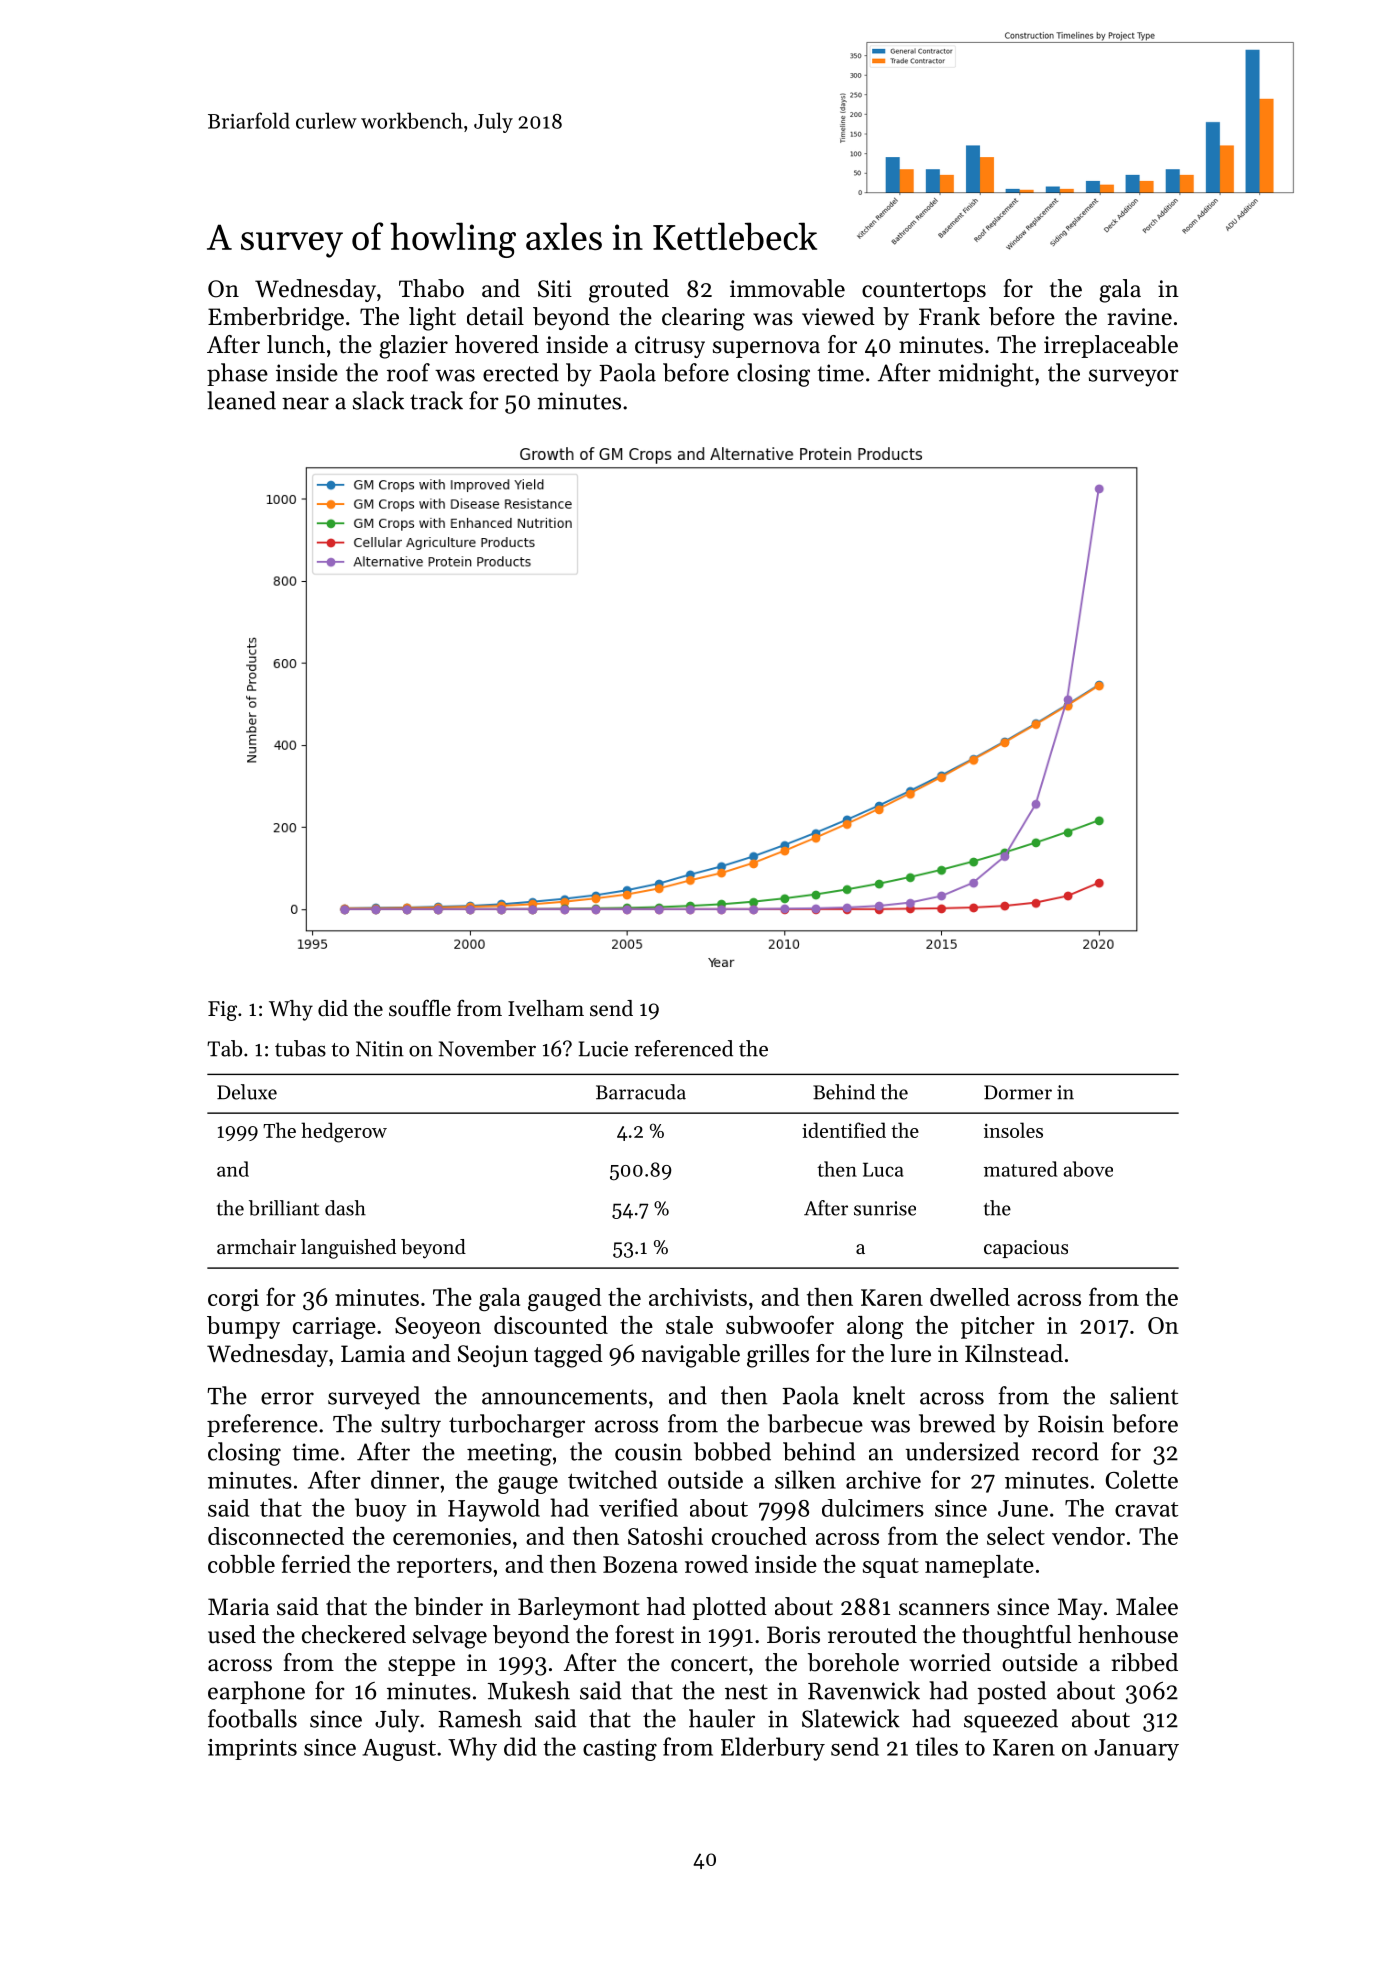  I want to click on sunrise, so click(885, 1208).
